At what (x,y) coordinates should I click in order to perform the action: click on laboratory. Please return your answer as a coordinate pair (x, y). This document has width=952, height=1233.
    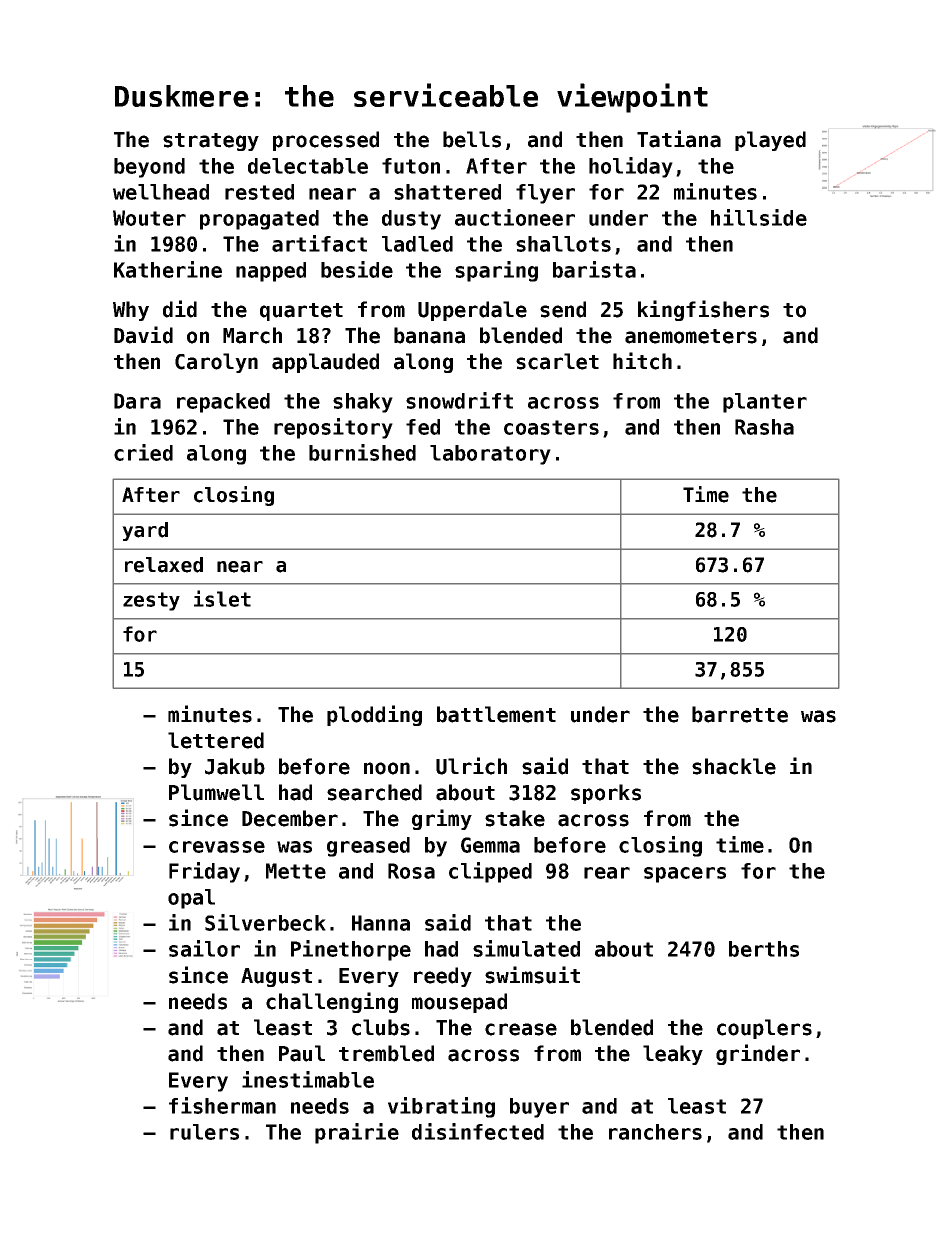
    Looking at the image, I should click on (490, 455).
